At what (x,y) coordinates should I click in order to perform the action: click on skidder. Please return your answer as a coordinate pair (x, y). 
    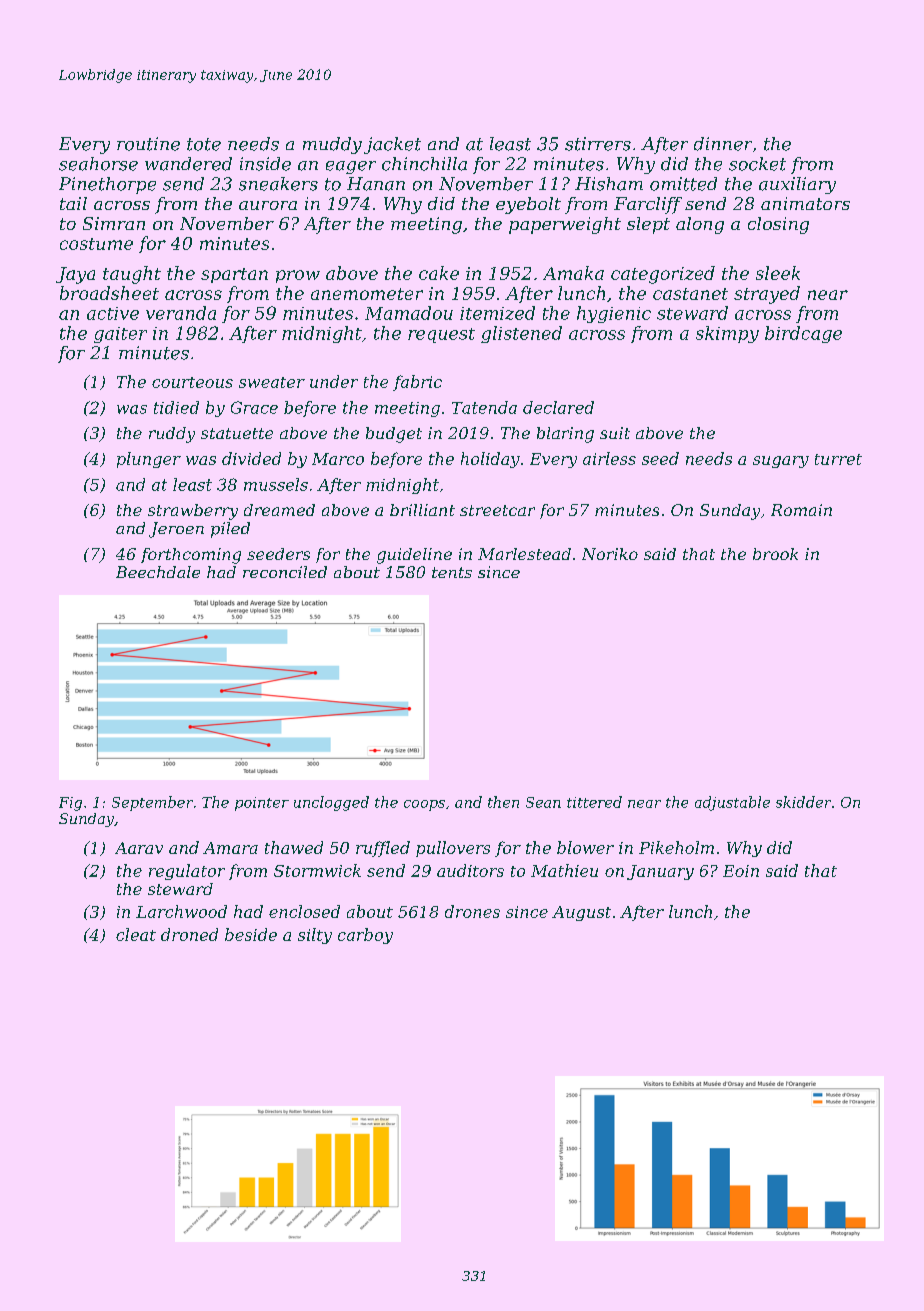
    Looking at the image, I should click on (803, 802).
